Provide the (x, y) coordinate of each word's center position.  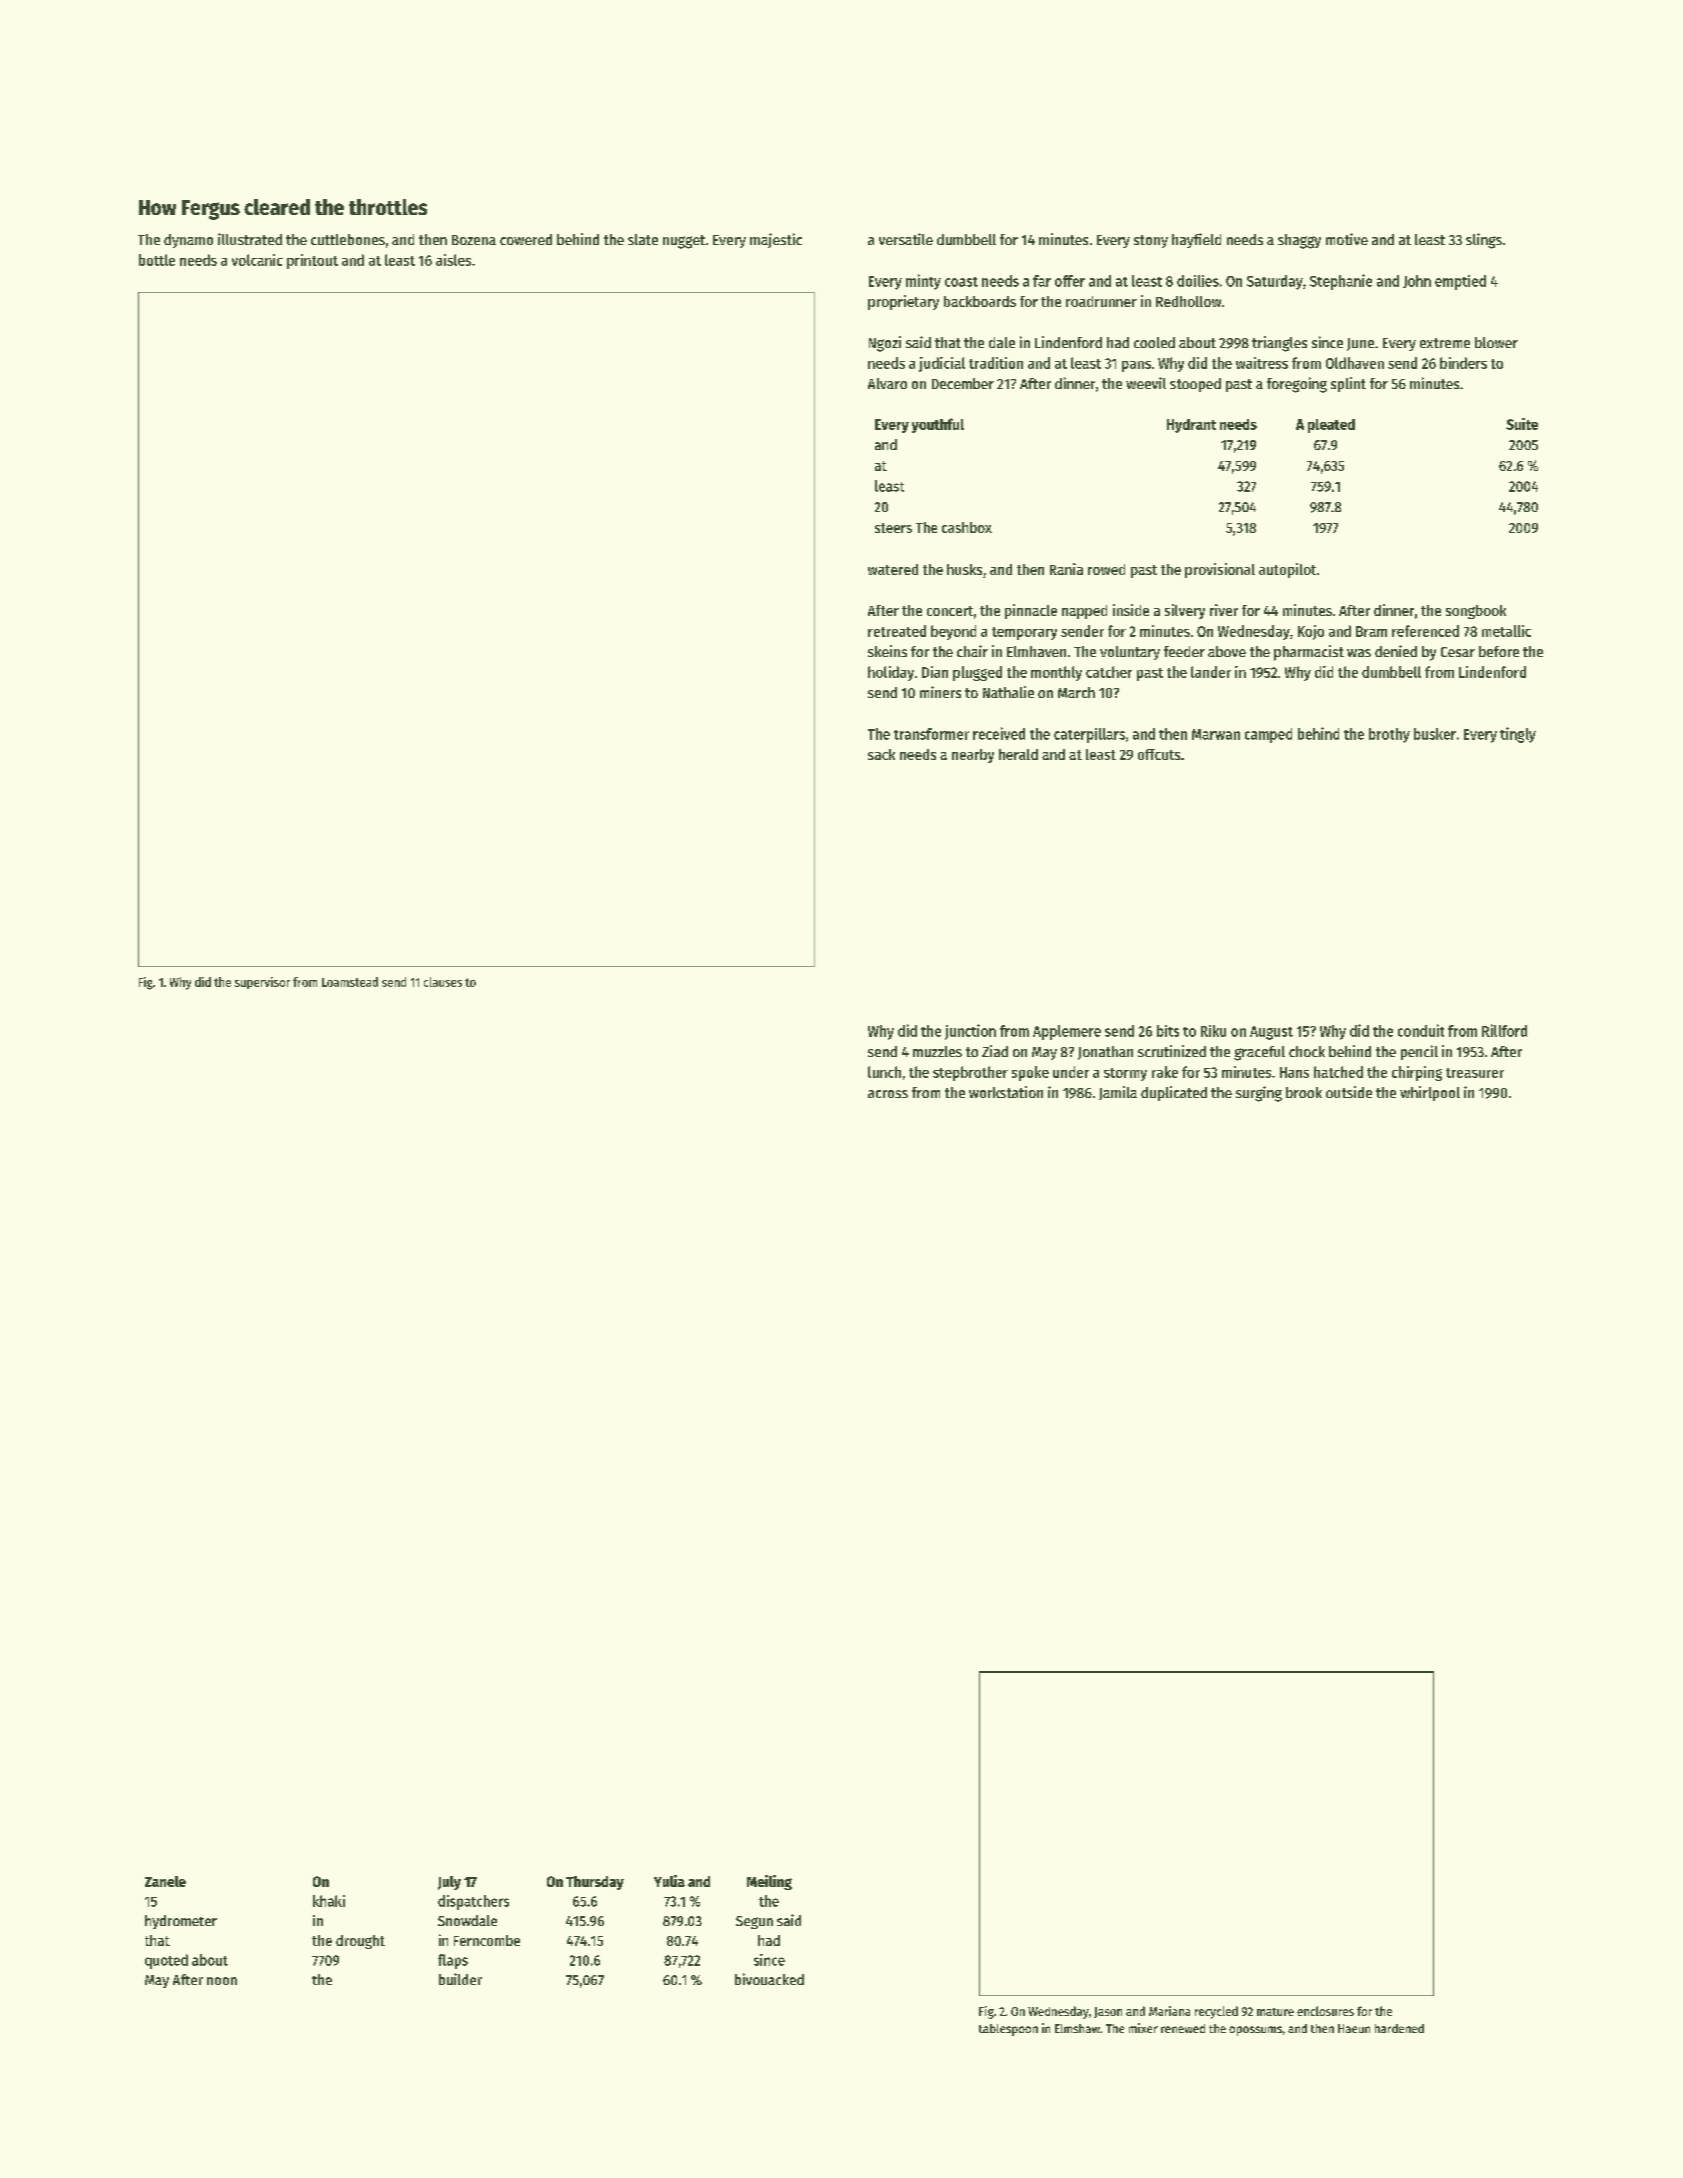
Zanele (165, 1881)
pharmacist (1309, 653)
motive (1347, 239)
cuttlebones (348, 239)
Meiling (769, 1882)
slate (643, 239)
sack (881, 754)
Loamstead (350, 982)
